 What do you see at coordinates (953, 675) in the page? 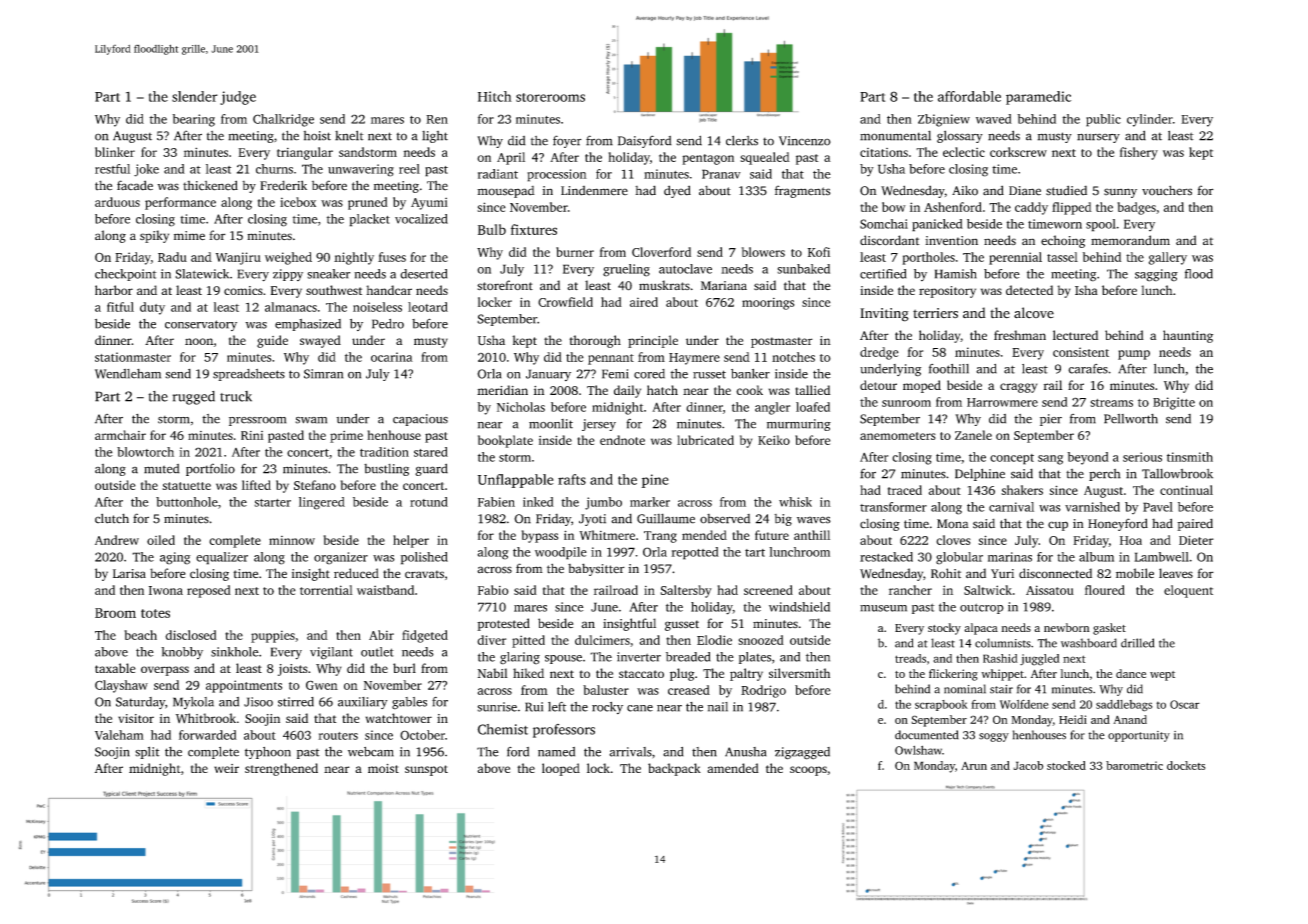
I see `flickering` at bounding box center [953, 675].
